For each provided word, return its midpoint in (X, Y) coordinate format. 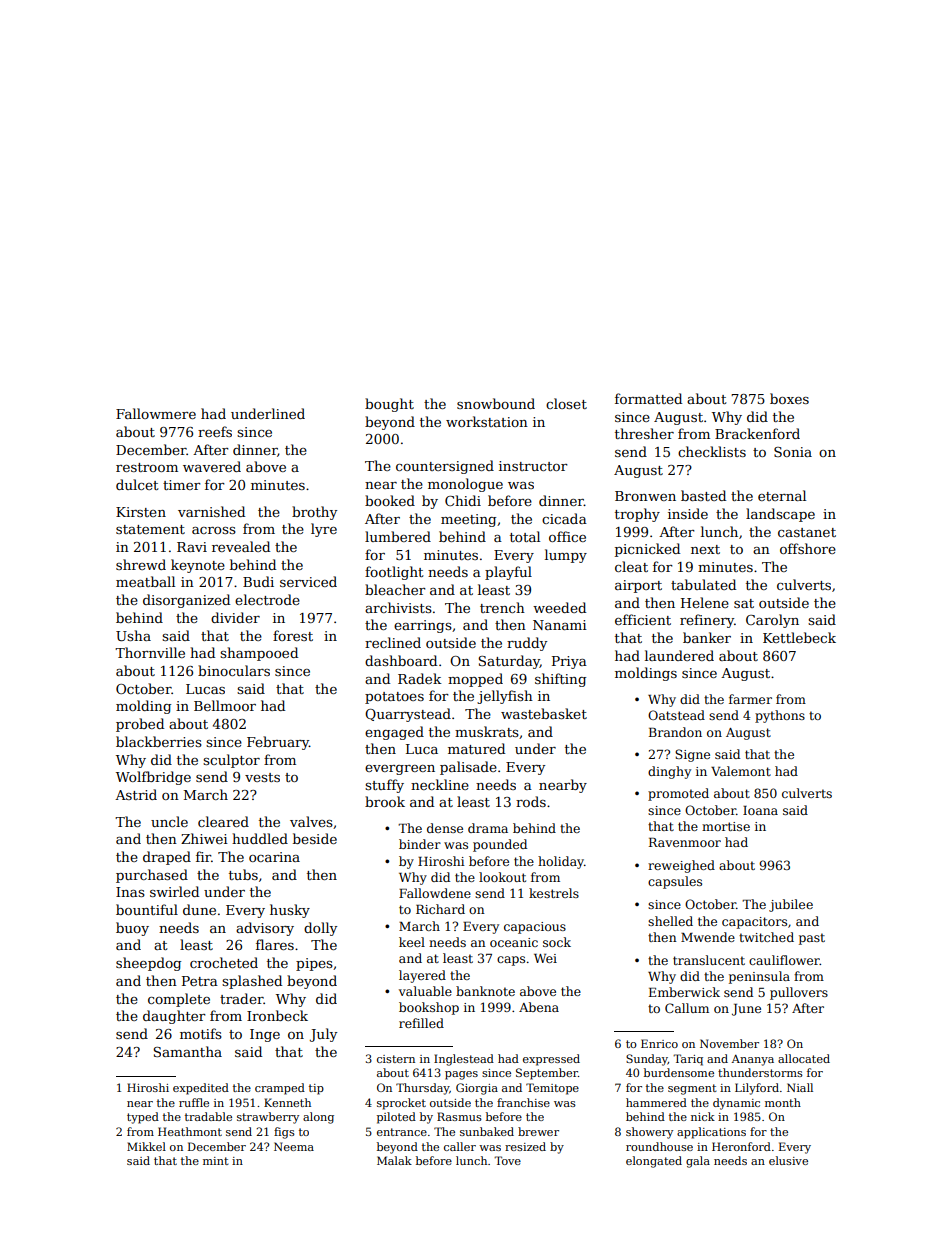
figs (284, 1133)
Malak (394, 1160)
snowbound (496, 403)
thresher (644, 433)
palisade (468, 768)
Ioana (760, 810)
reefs (215, 431)
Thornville (150, 652)
